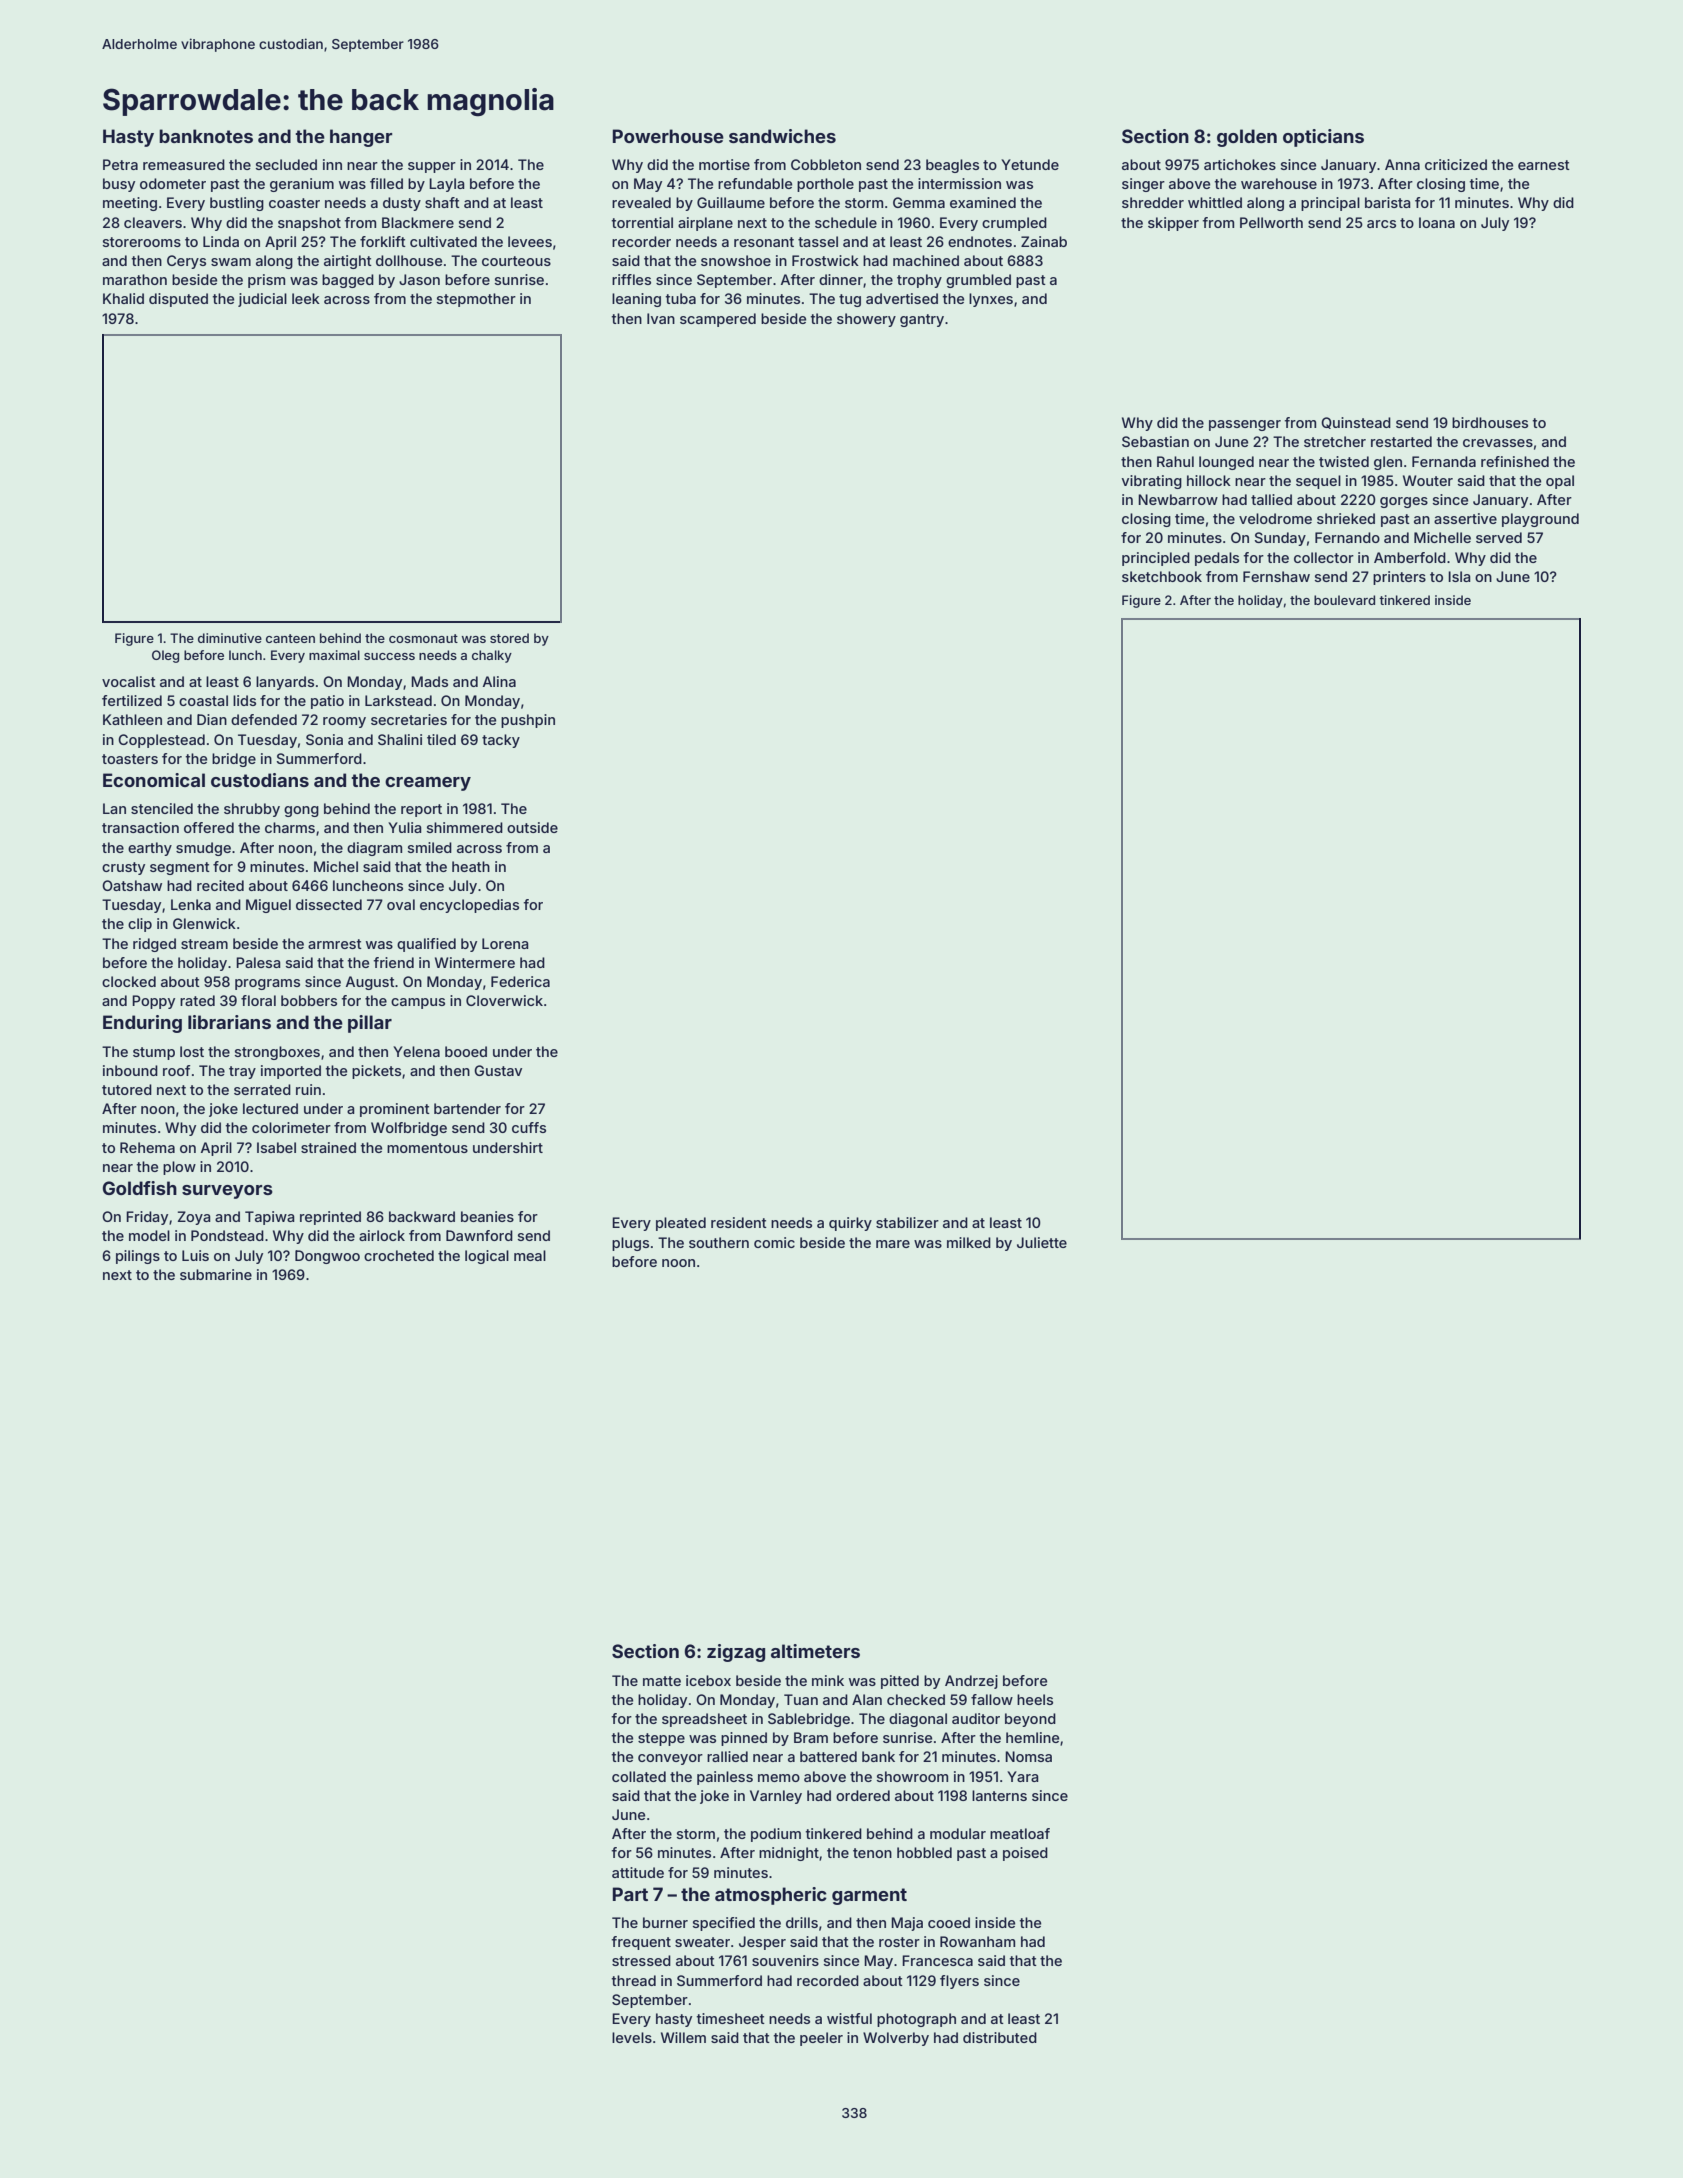  I want to click on battered, so click(828, 1756).
